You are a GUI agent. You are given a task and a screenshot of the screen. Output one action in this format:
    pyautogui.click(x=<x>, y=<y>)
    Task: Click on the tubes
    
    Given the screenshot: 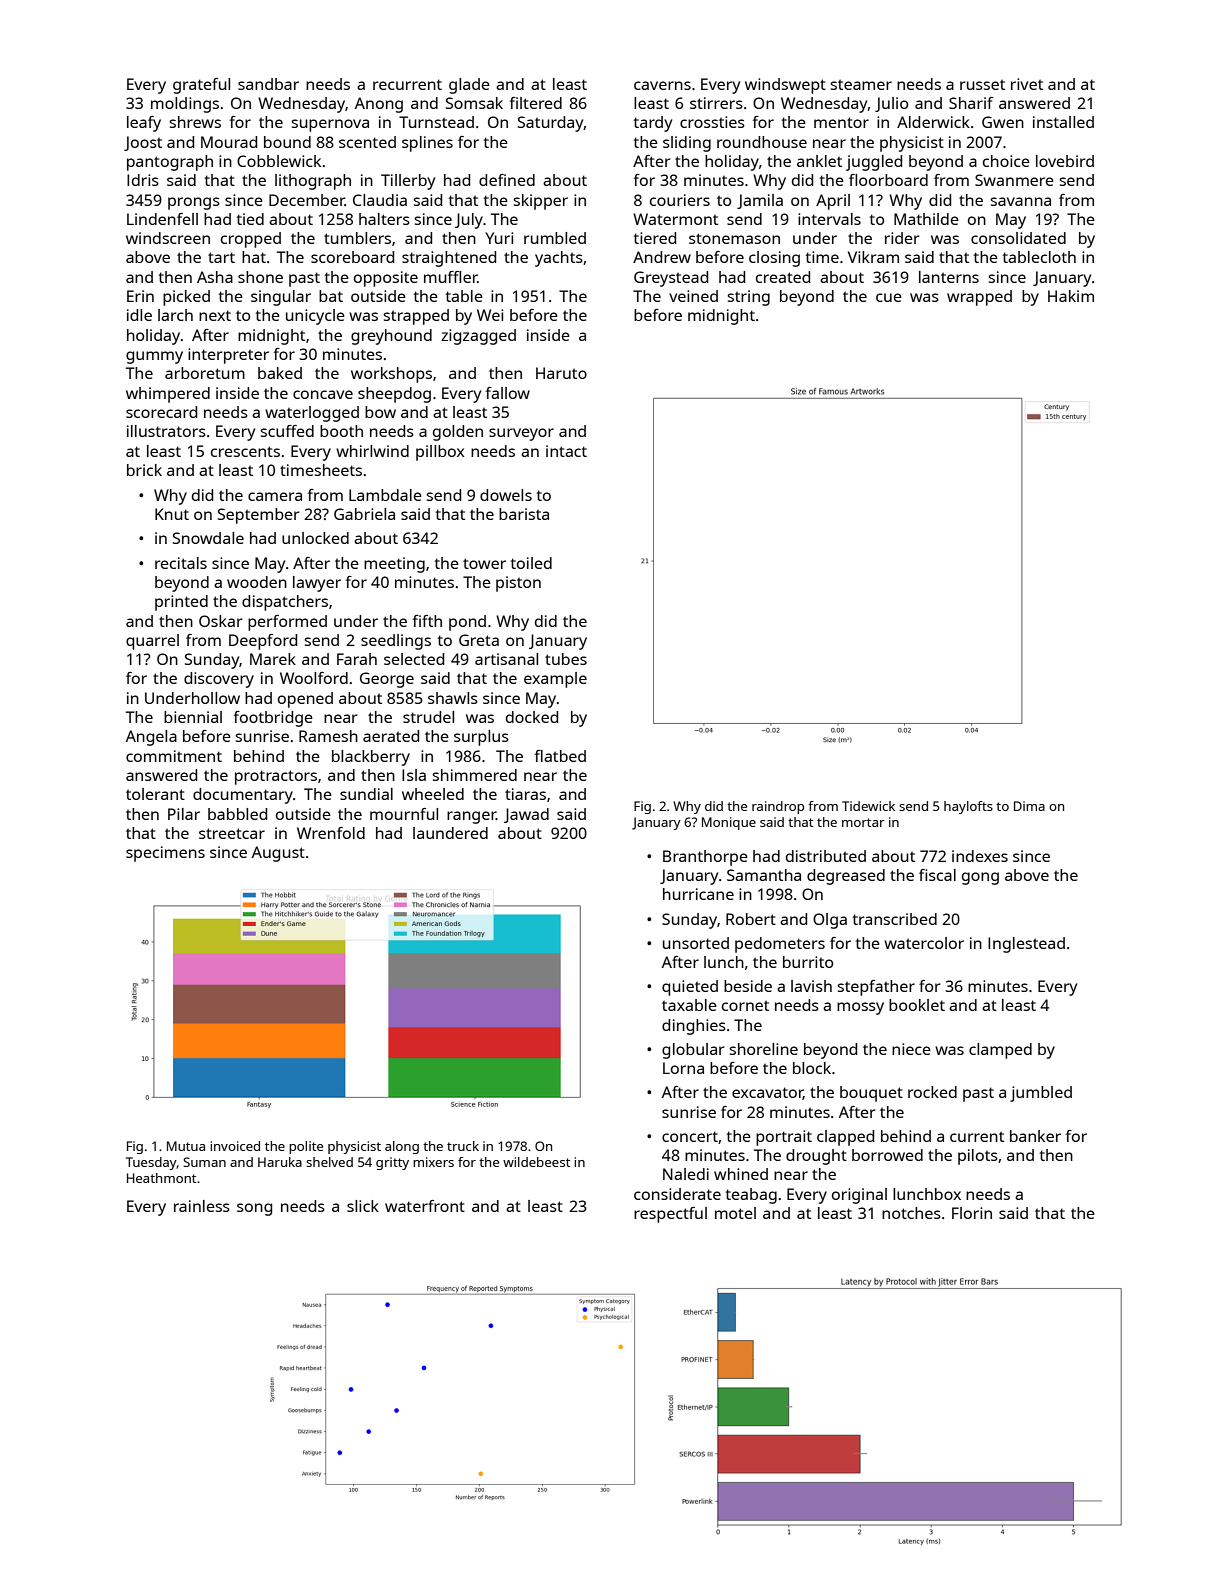 What is the action you would take?
    pyautogui.click(x=566, y=659)
